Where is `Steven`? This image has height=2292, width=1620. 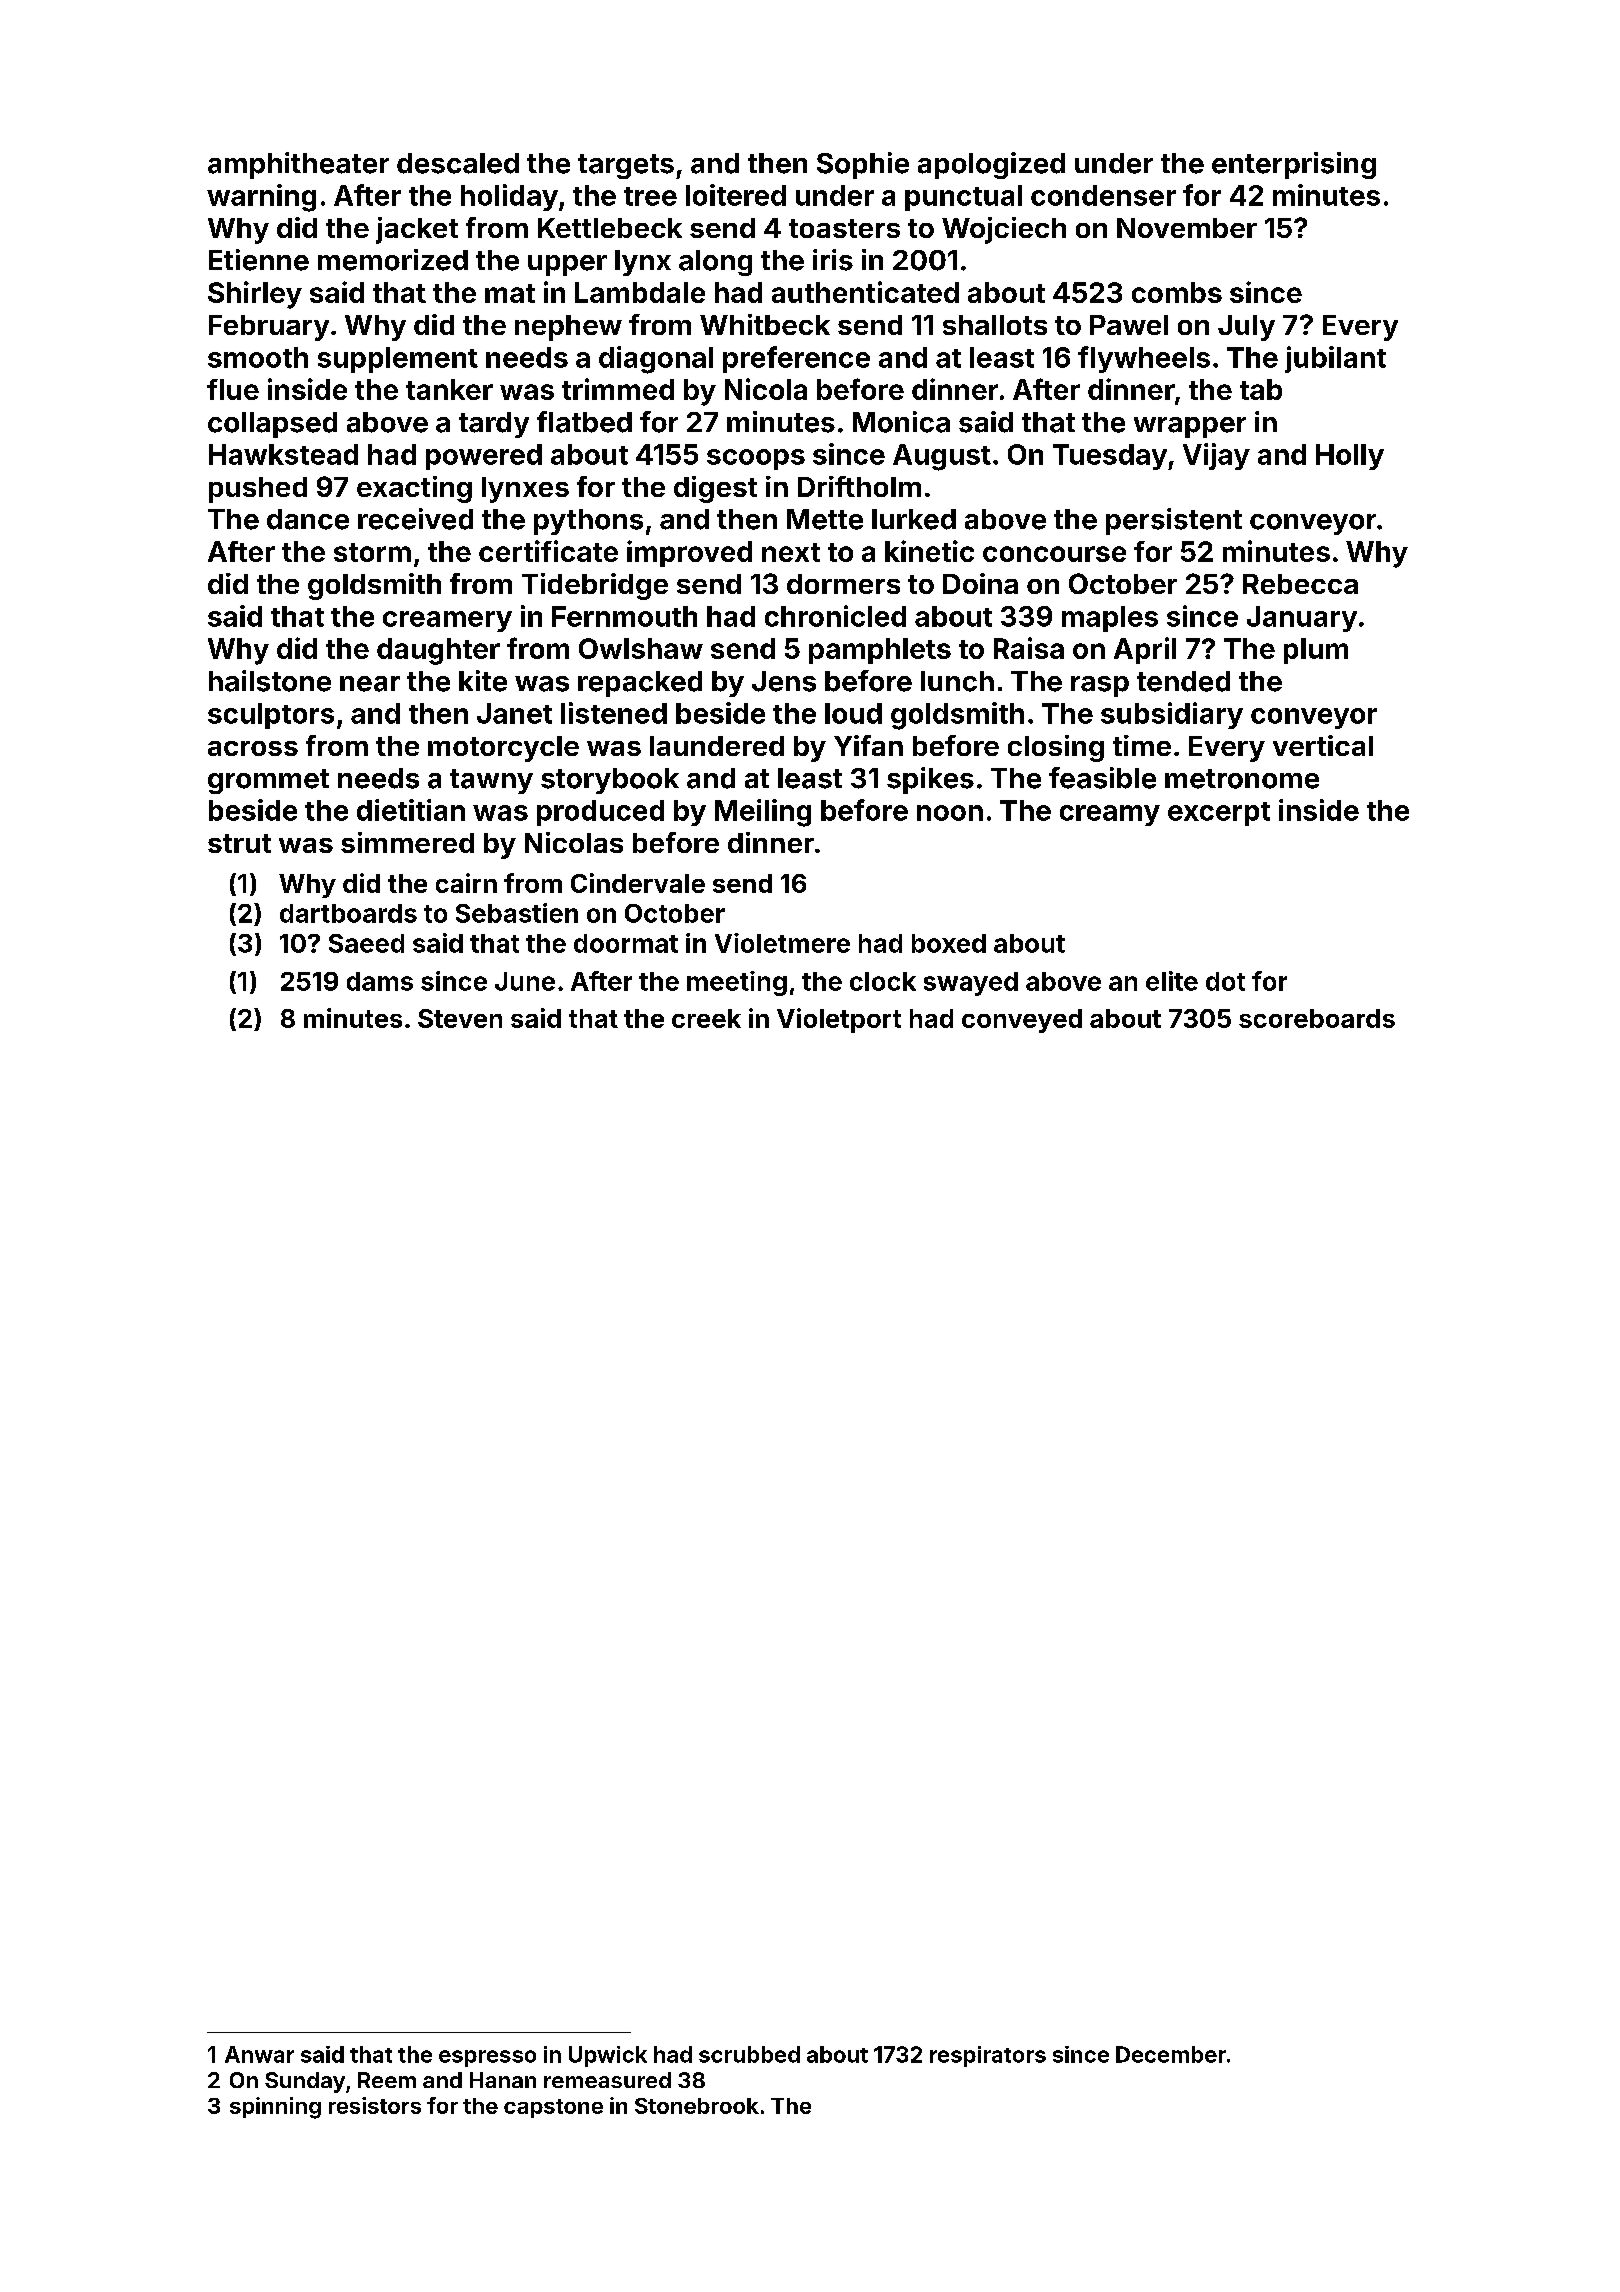
Steven is located at coordinates (460, 1018).
